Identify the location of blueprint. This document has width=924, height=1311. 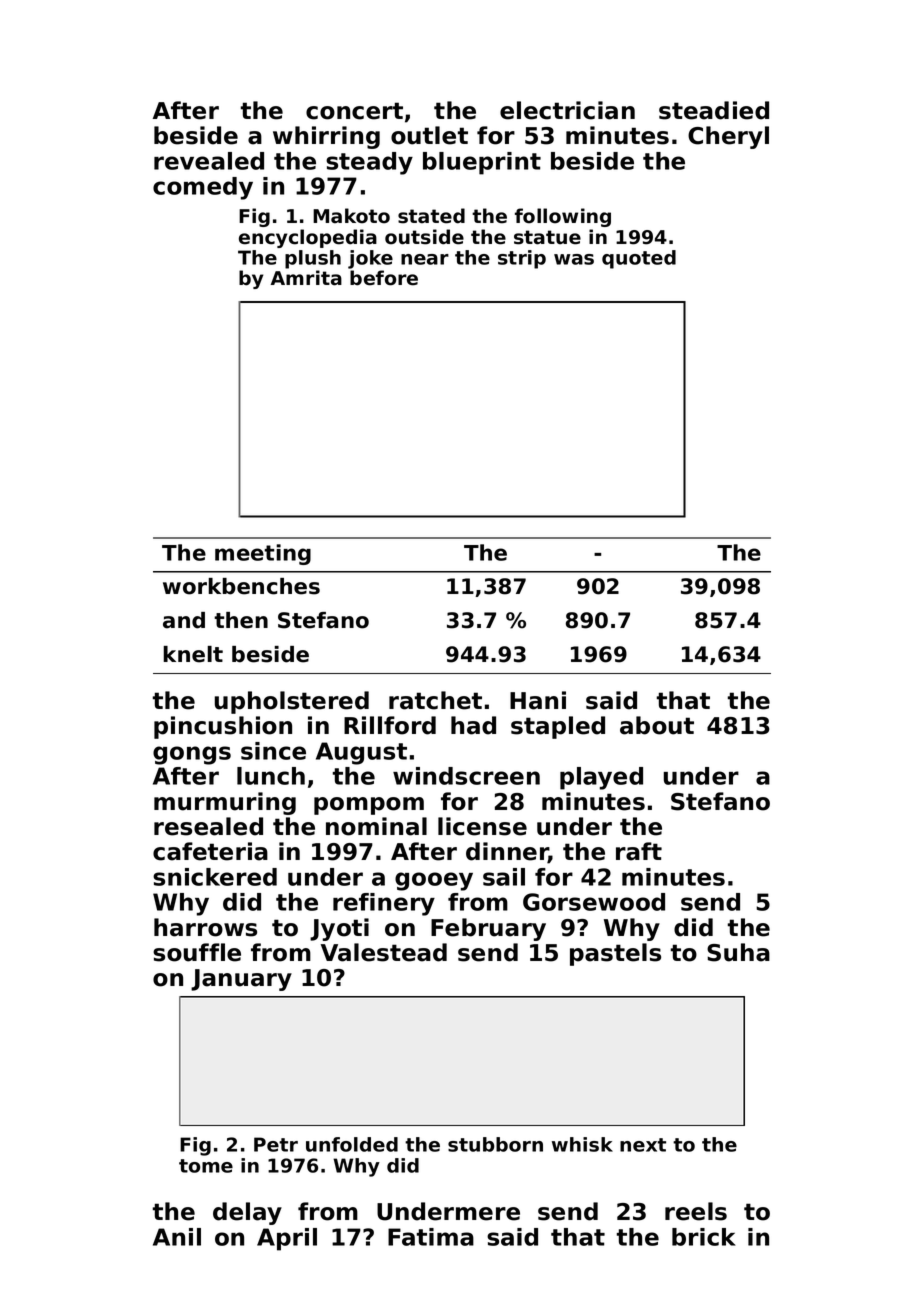
(482, 163).
